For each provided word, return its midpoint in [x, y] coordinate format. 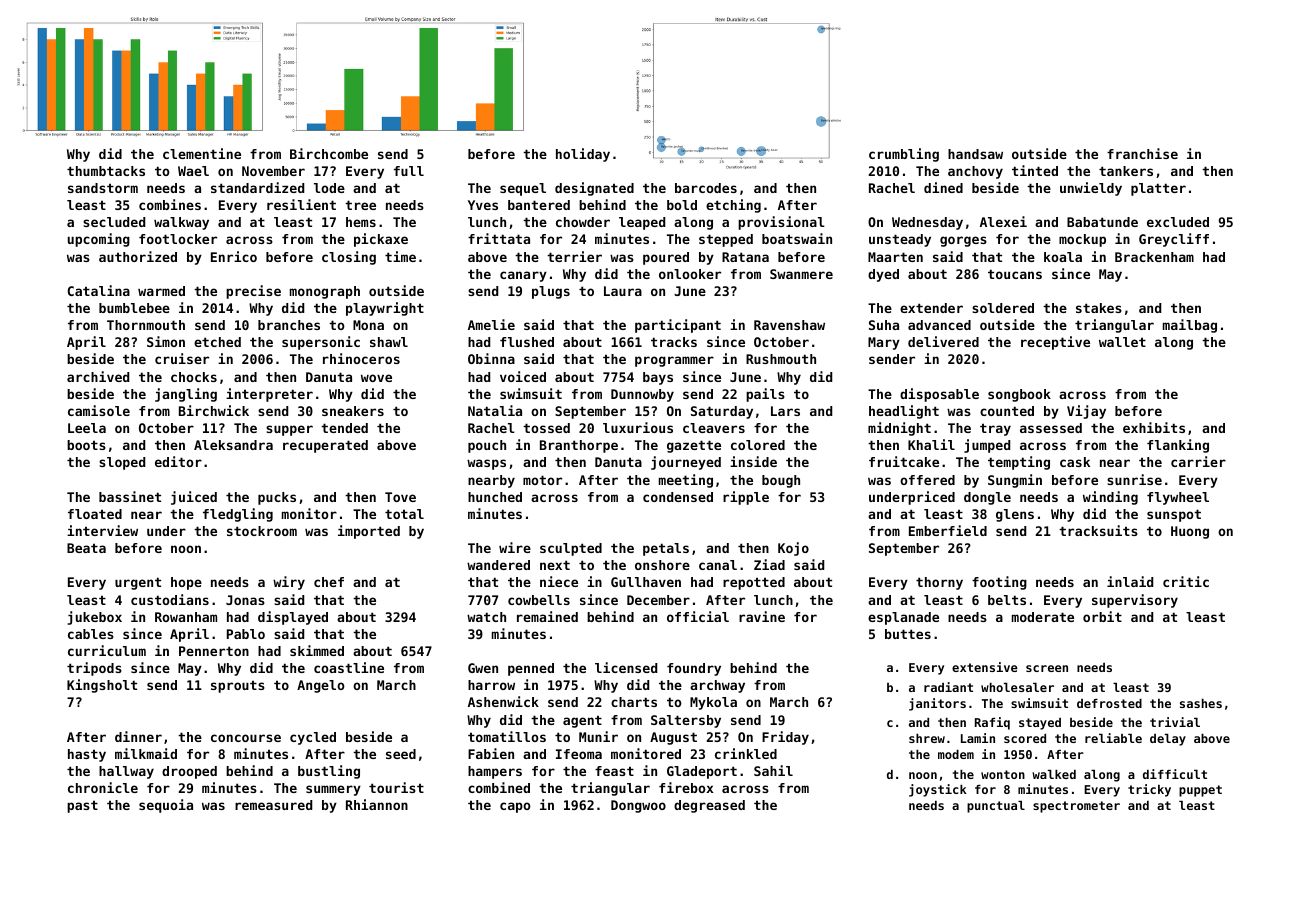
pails [765, 395]
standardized [257, 187]
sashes [1201, 703]
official [698, 616]
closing [349, 258]
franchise [1142, 153]
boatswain [797, 238]
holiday [583, 155]
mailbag [1190, 326]
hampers [495, 772]
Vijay [1086, 412]
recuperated [325, 446]
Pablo [246, 634]
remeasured [273, 805]
